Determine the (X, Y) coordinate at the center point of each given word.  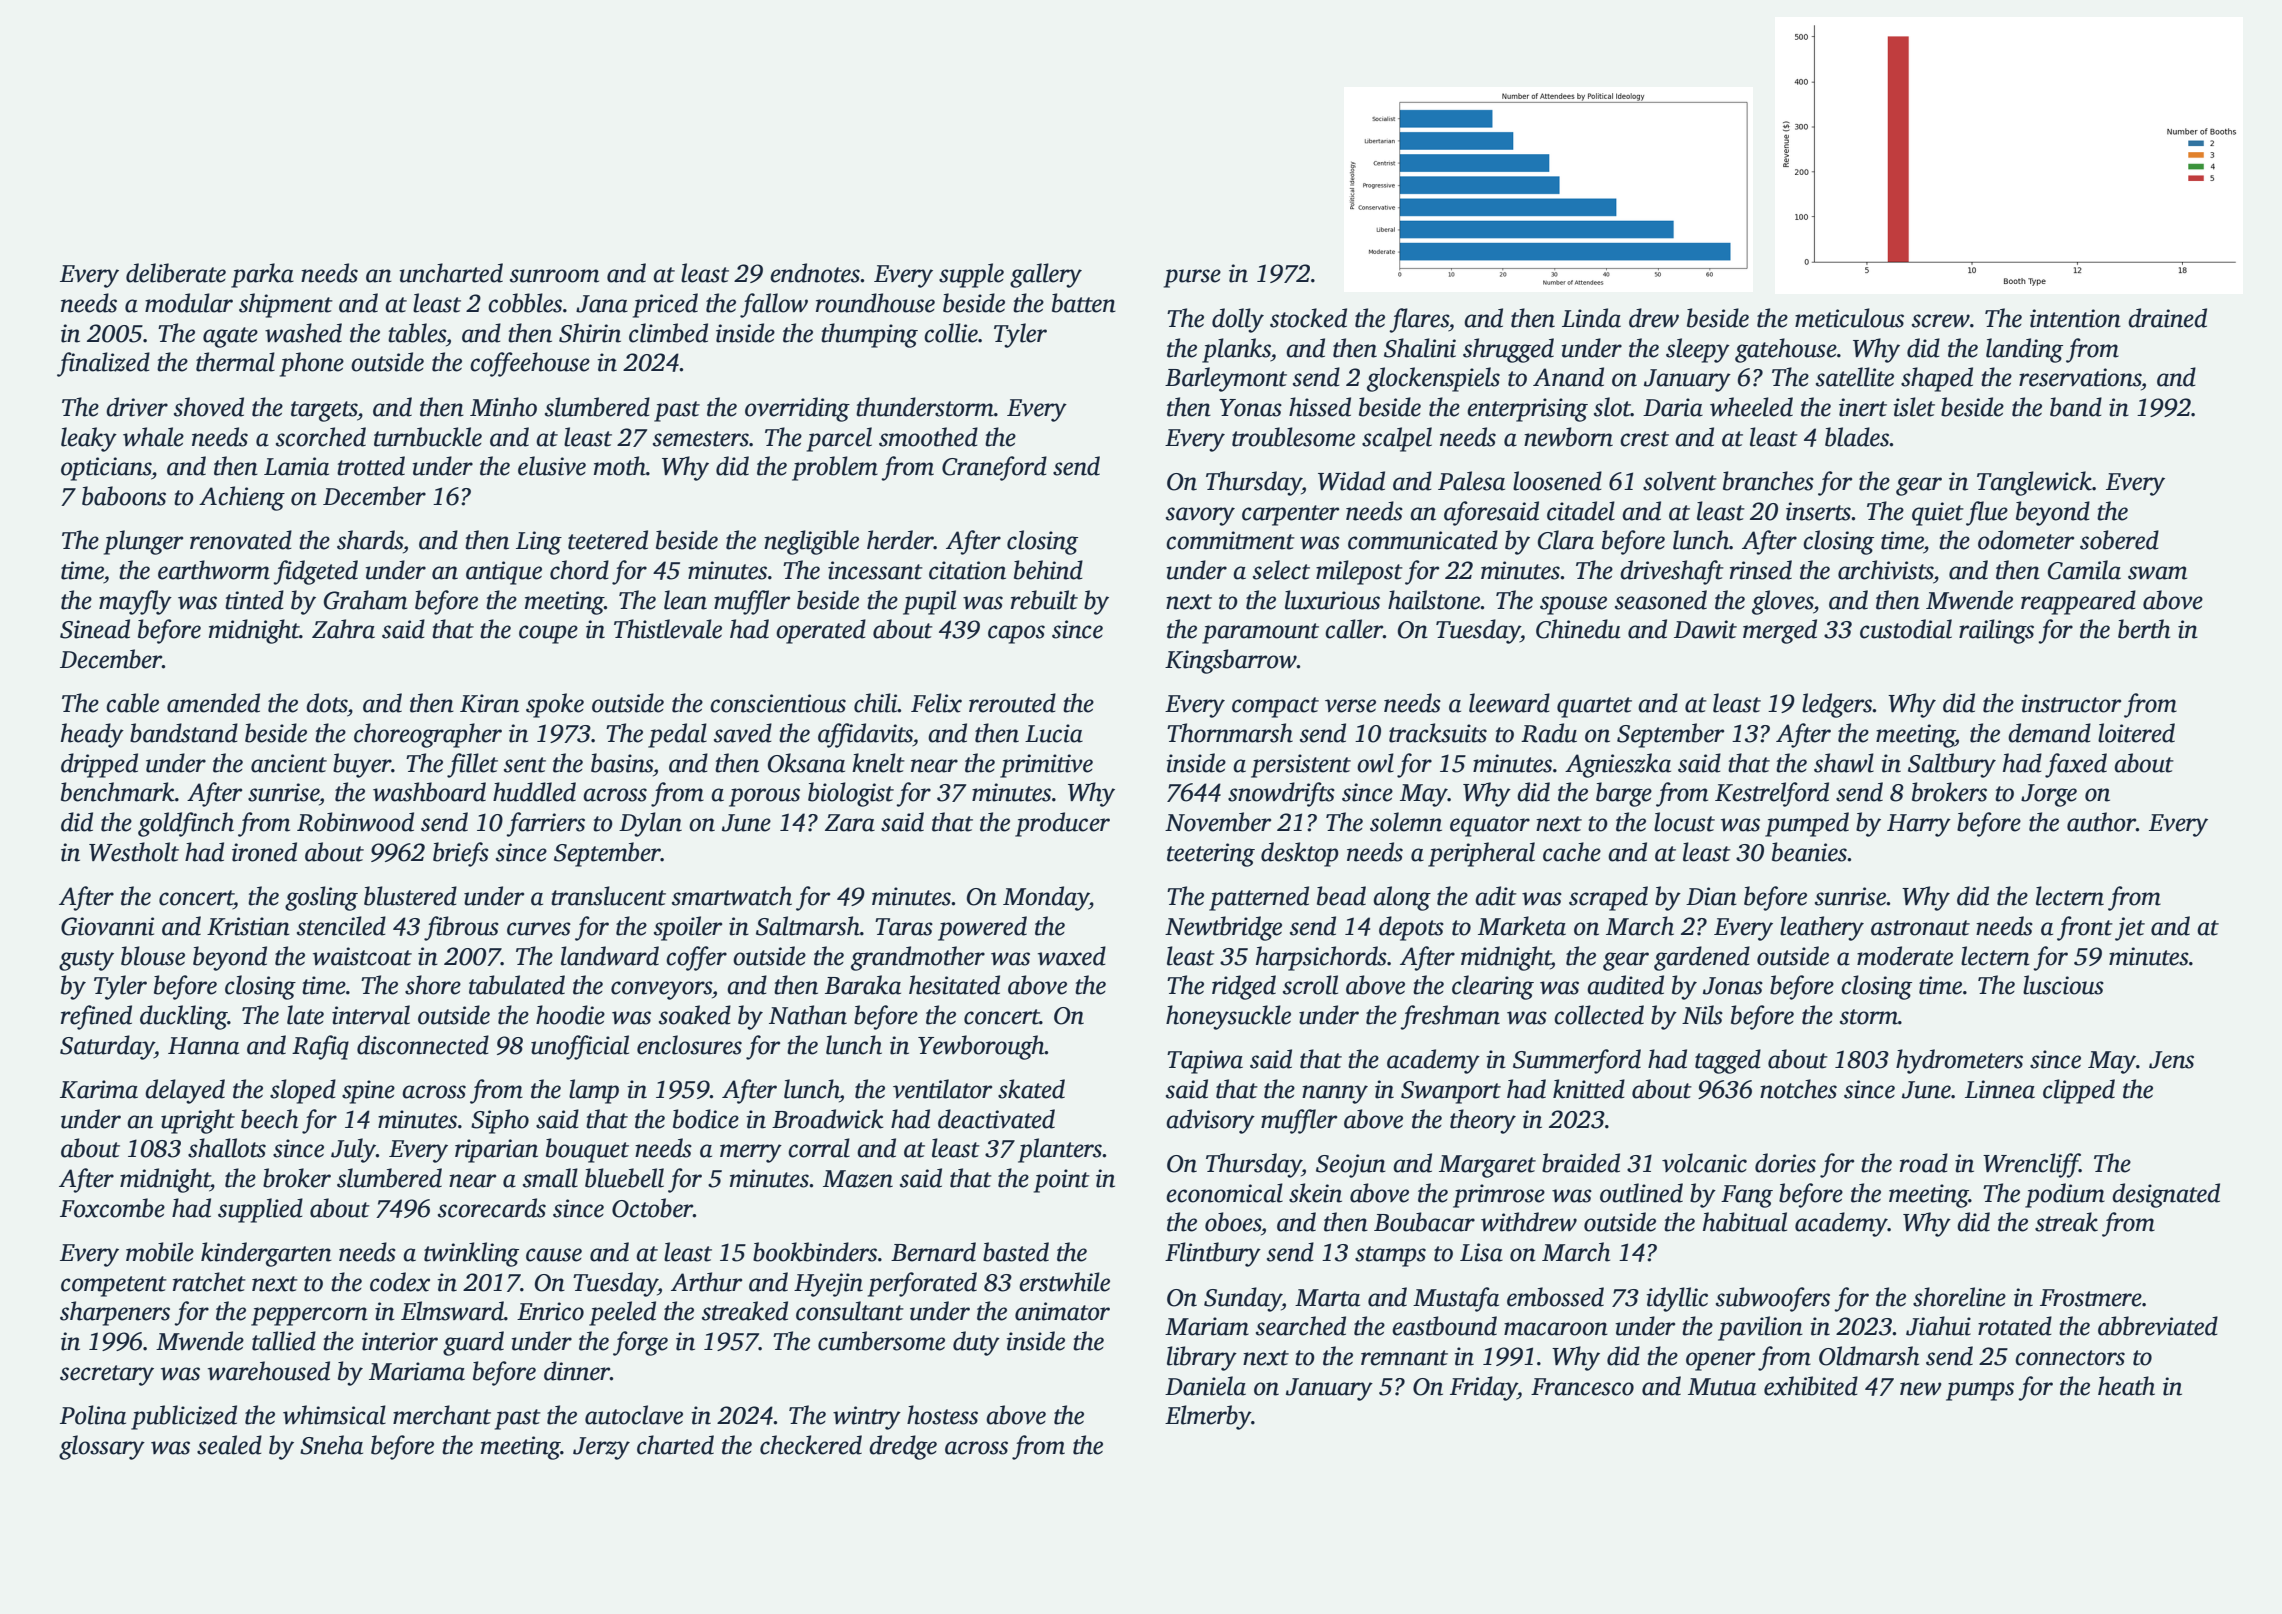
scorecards (492, 1208)
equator (1490, 826)
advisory (1210, 1121)
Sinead (95, 629)
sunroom (554, 276)
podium (2065, 1195)
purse (1192, 278)
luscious (2063, 985)
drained (2167, 318)
